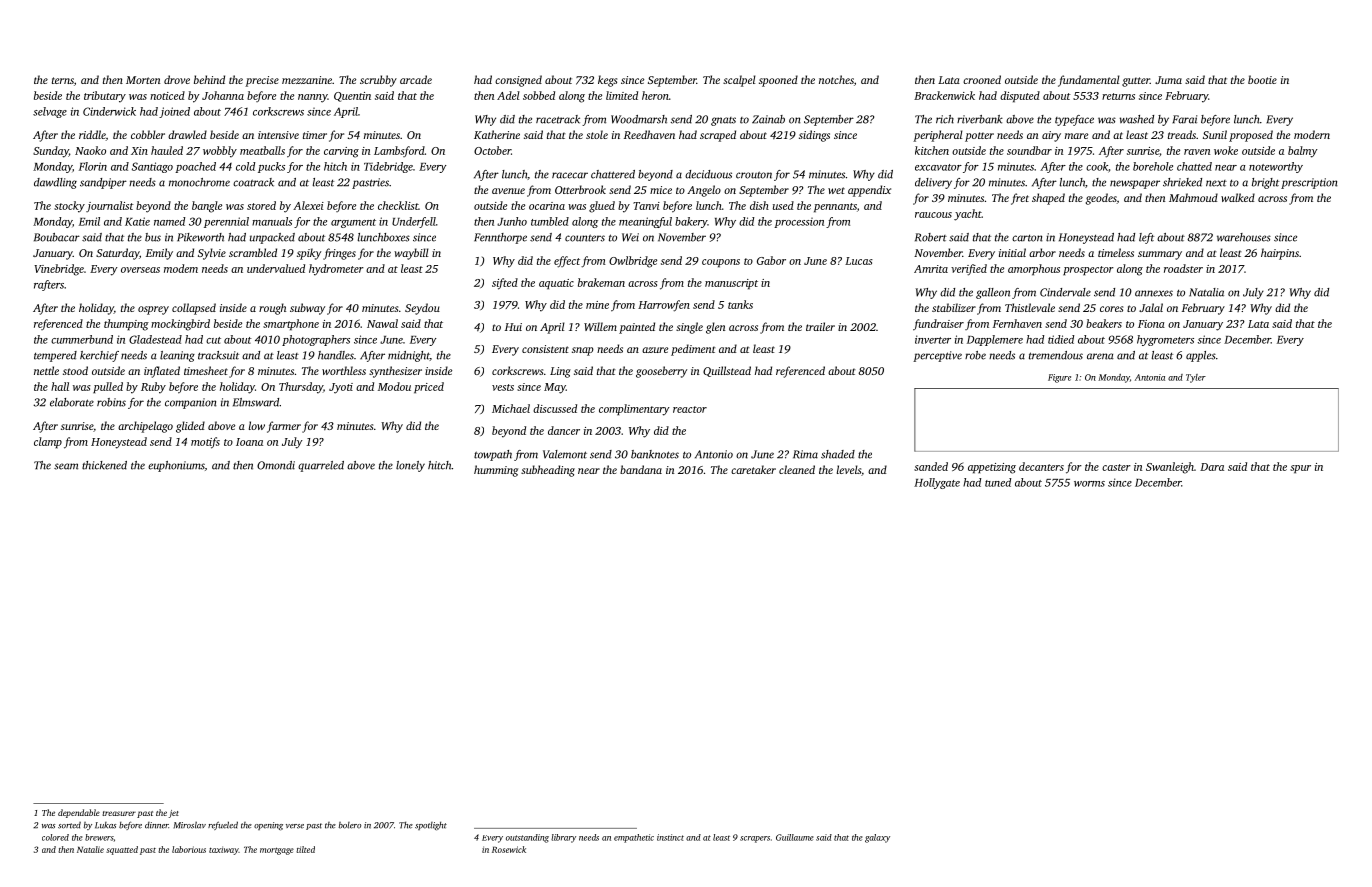 This screenshot has height=887, width=1372. I want to click on checklist, so click(398, 205).
